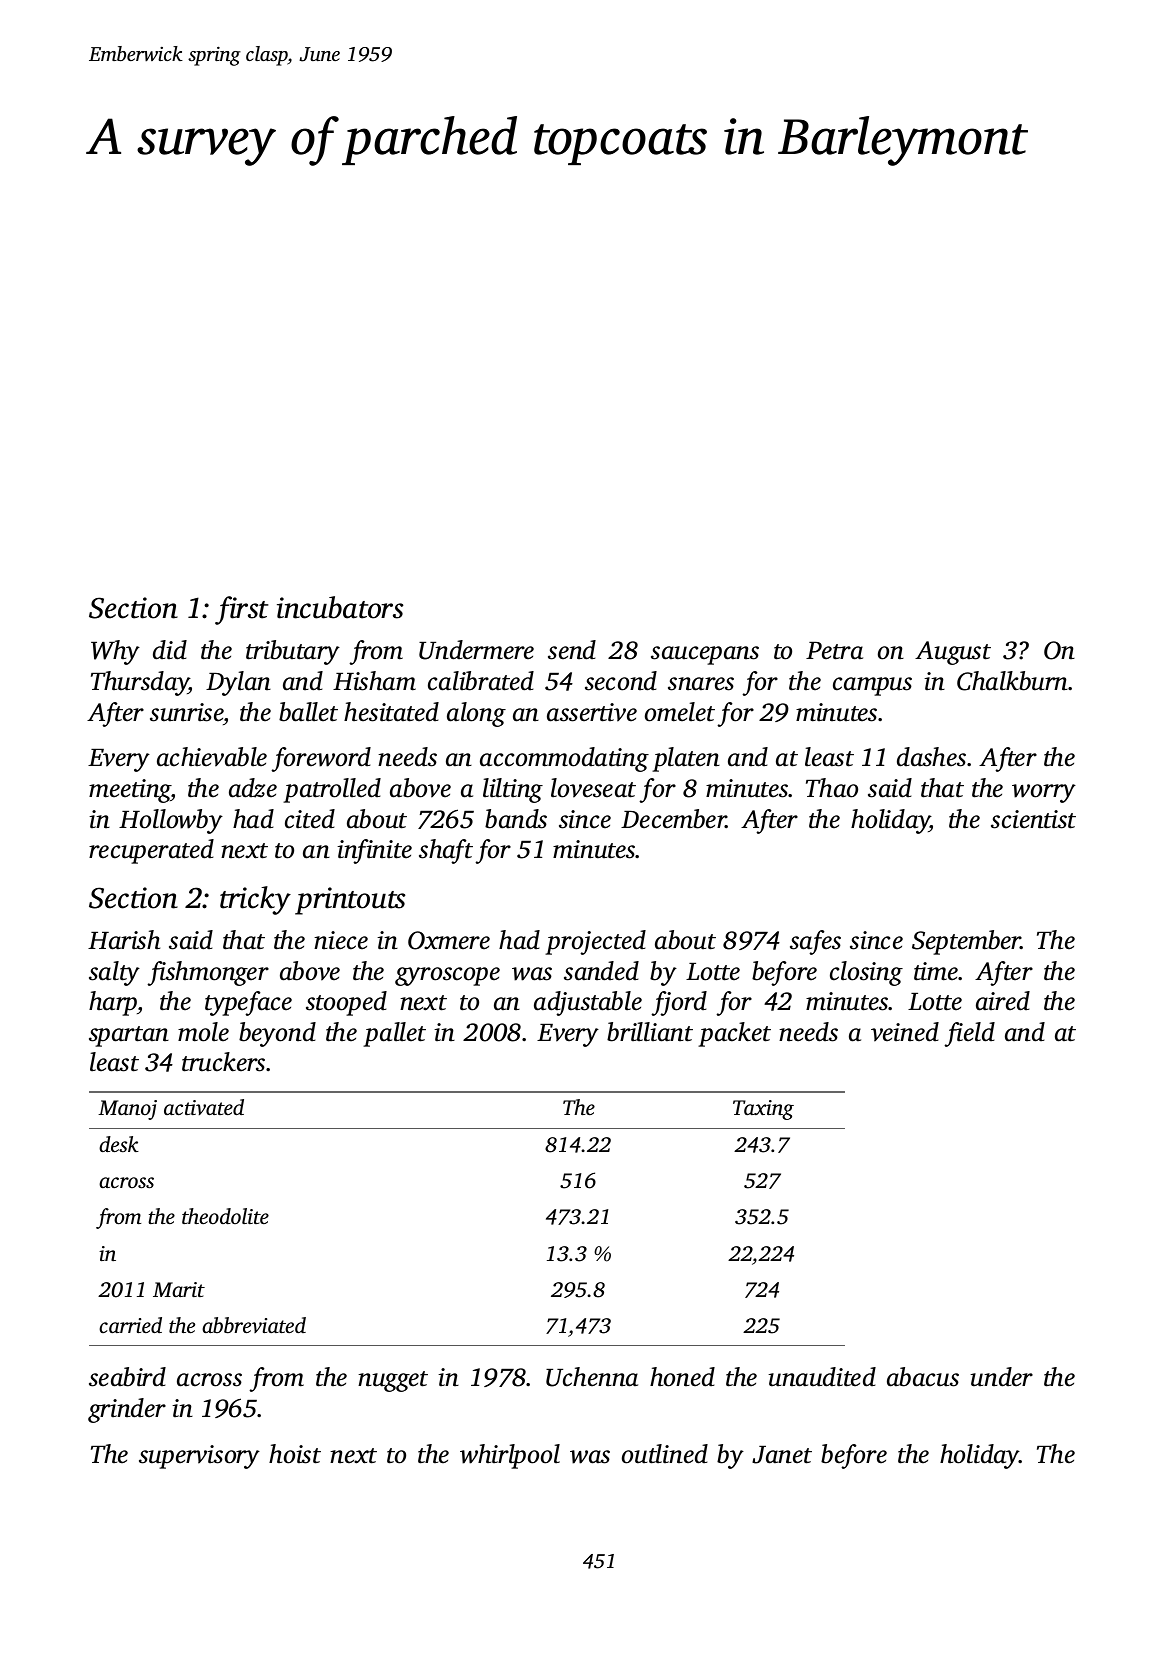 The image size is (1165, 1654). I want to click on send, so click(572, 650).
